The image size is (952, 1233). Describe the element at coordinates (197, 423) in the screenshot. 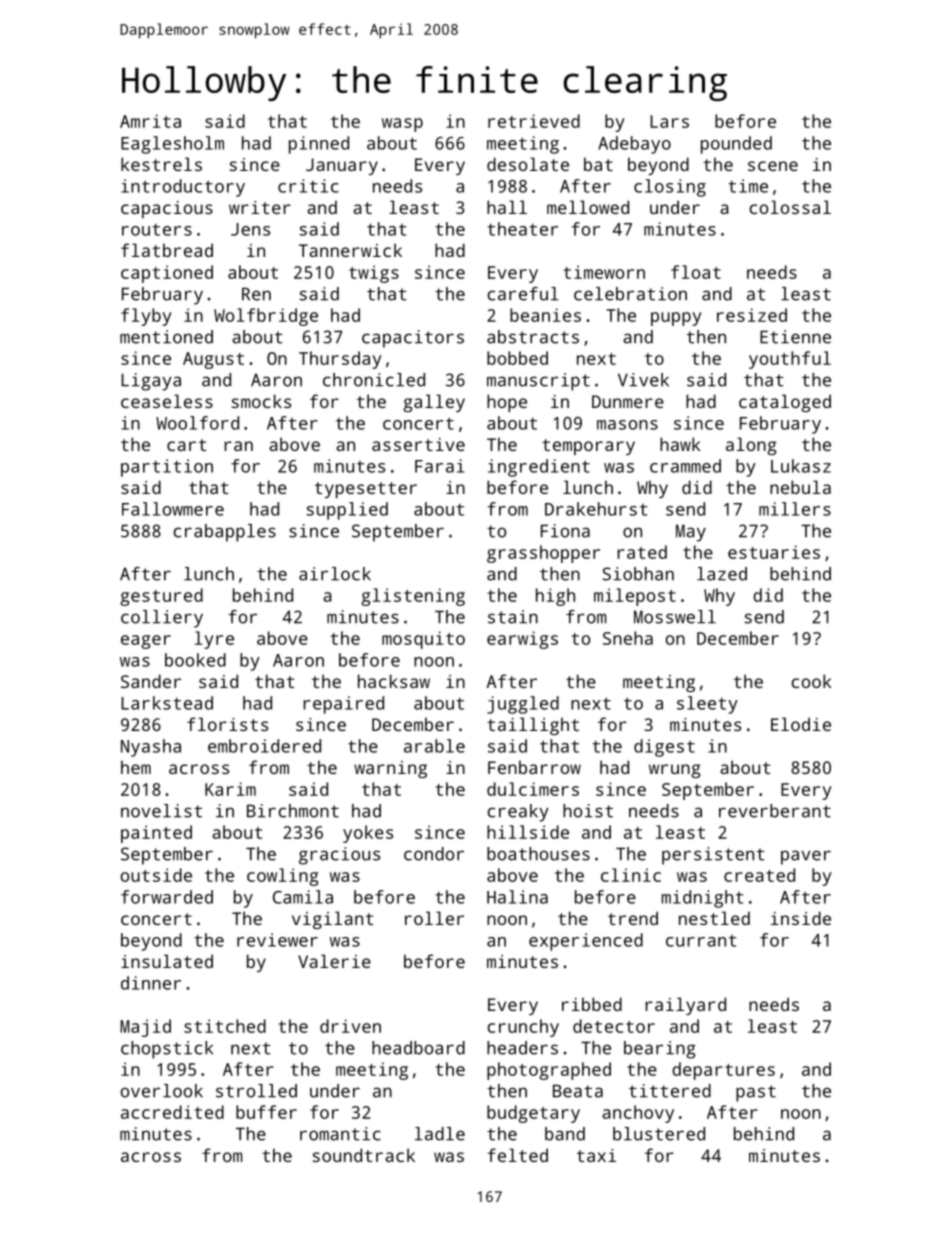

I see `Woolford` at that location.
